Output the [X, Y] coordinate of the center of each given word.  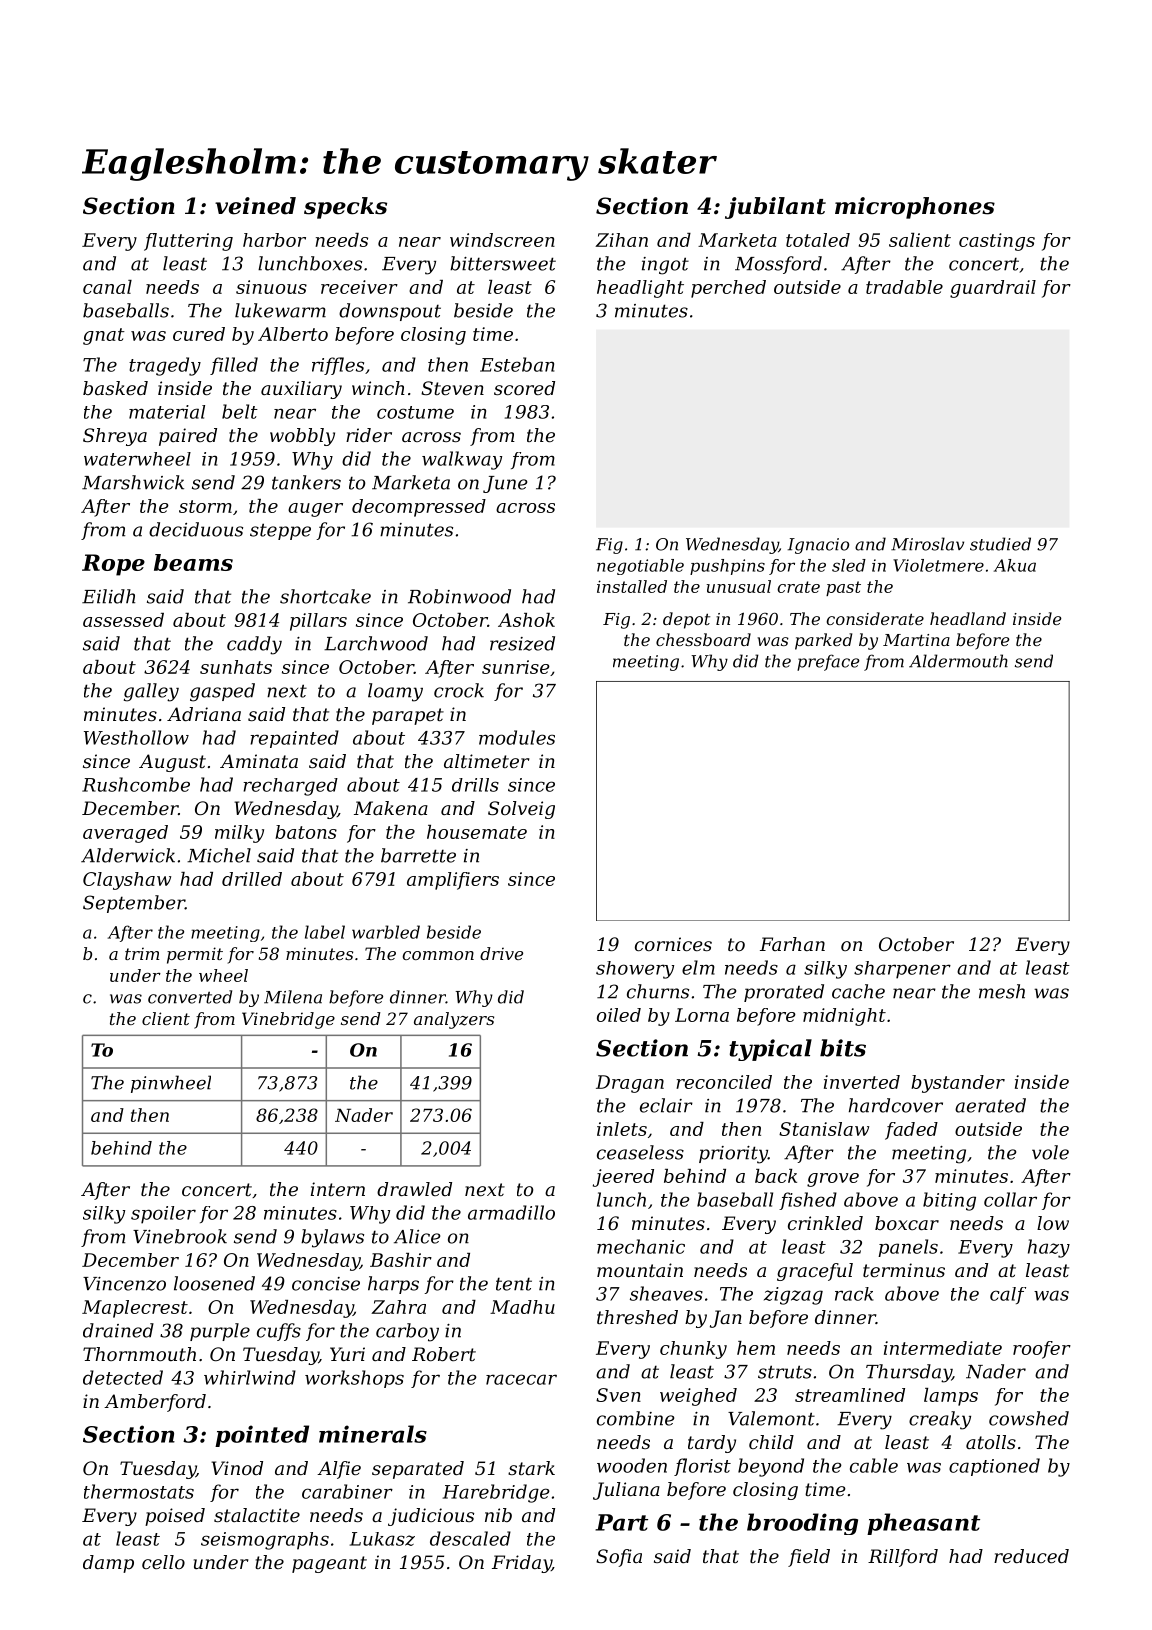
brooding [802, 1524]
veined [255, 206]
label [325, 932]
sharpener [902, 970]
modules [517, 737]
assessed [123, 620]
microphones [915, 208]
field [809, 1558]
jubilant [775, 208]
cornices [673, 944]
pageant [329, 1564]
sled [849, 565]
